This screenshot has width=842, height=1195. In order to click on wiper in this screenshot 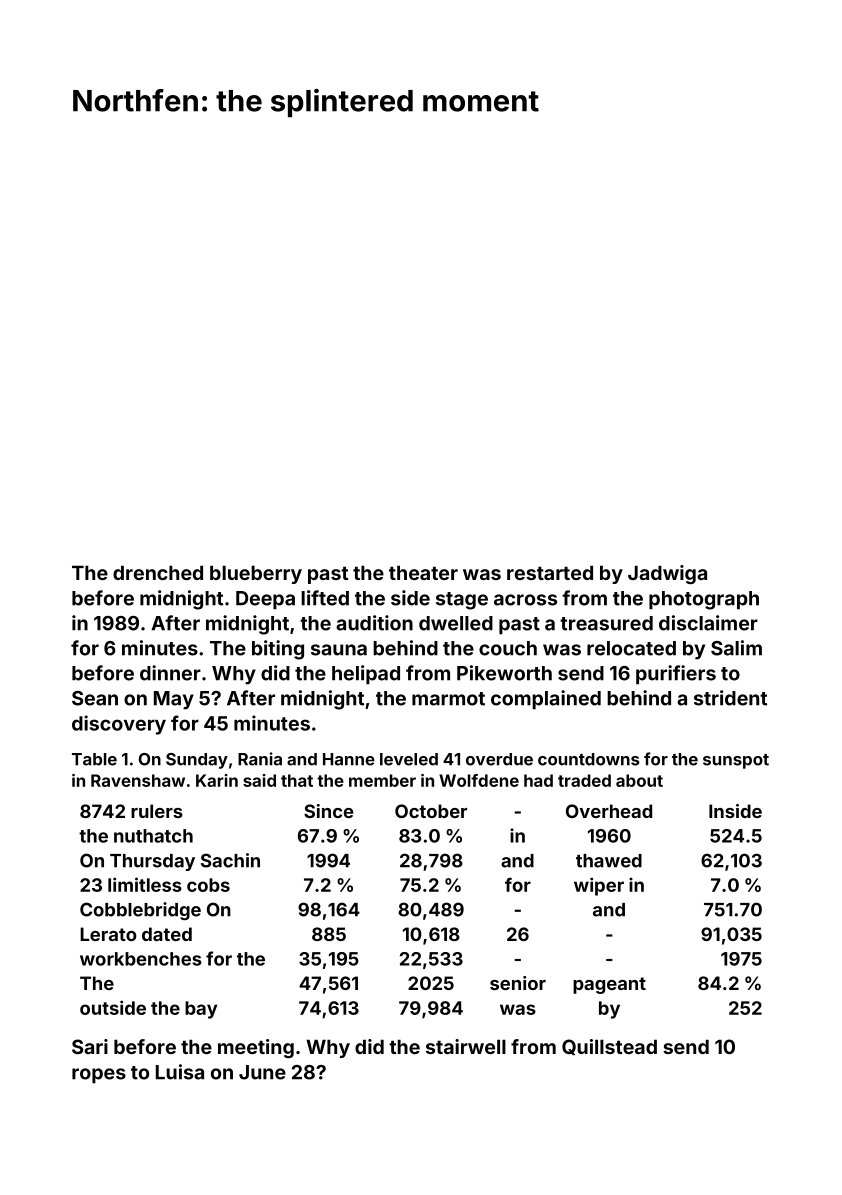, I will do `click(599, 886)`.
